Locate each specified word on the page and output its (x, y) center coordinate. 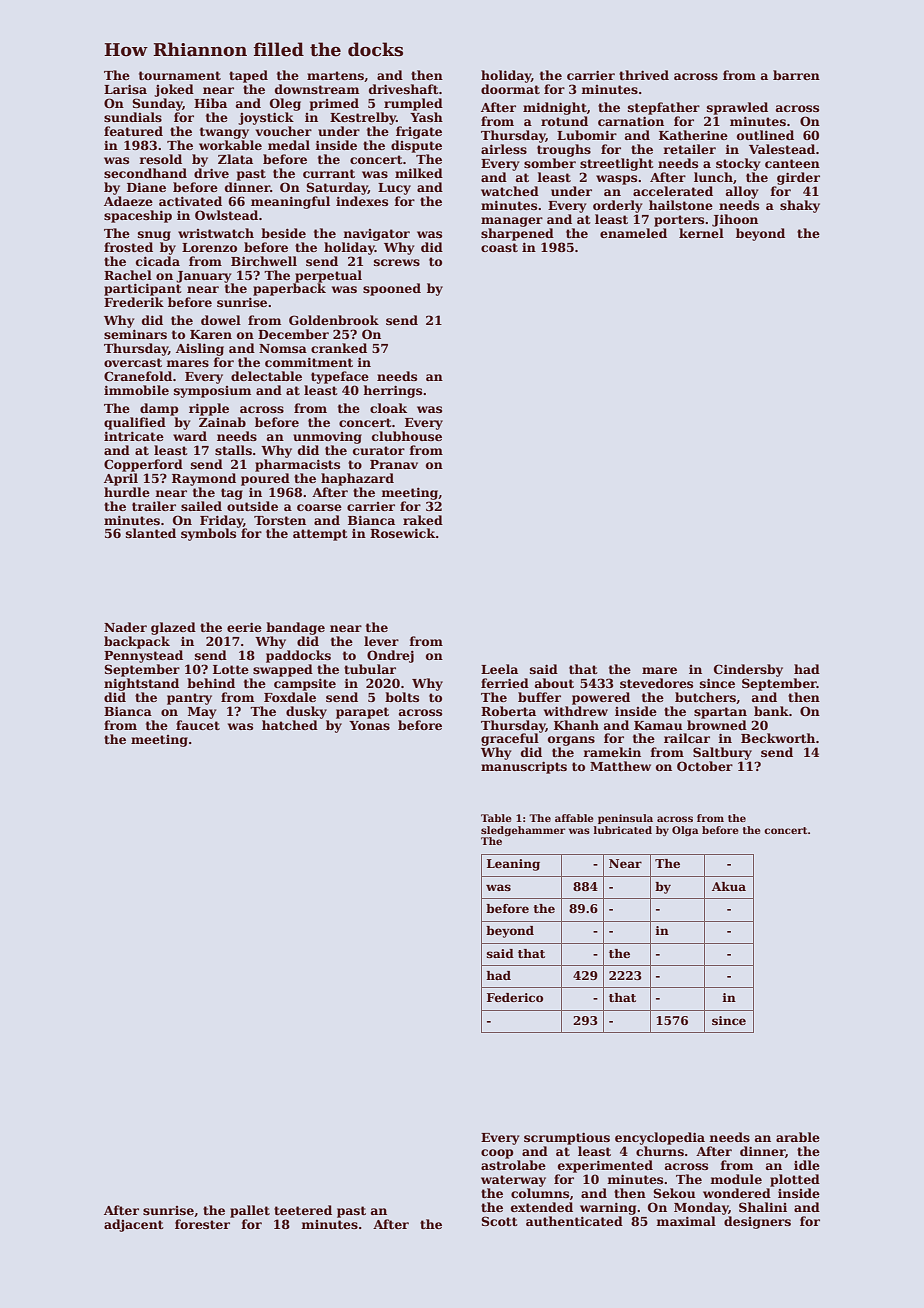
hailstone (681, 205)
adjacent (134, 1225)
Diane (146, 187)
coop (497, 1154)
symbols (208, 534)
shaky (800, 206)
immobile (136, 390)
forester (202, 1224)
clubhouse (407, 436)
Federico (515, 997)
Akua (729, 886)
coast (499, 247)
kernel (701, 233)
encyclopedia (660, 1138)
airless (504, 149)
